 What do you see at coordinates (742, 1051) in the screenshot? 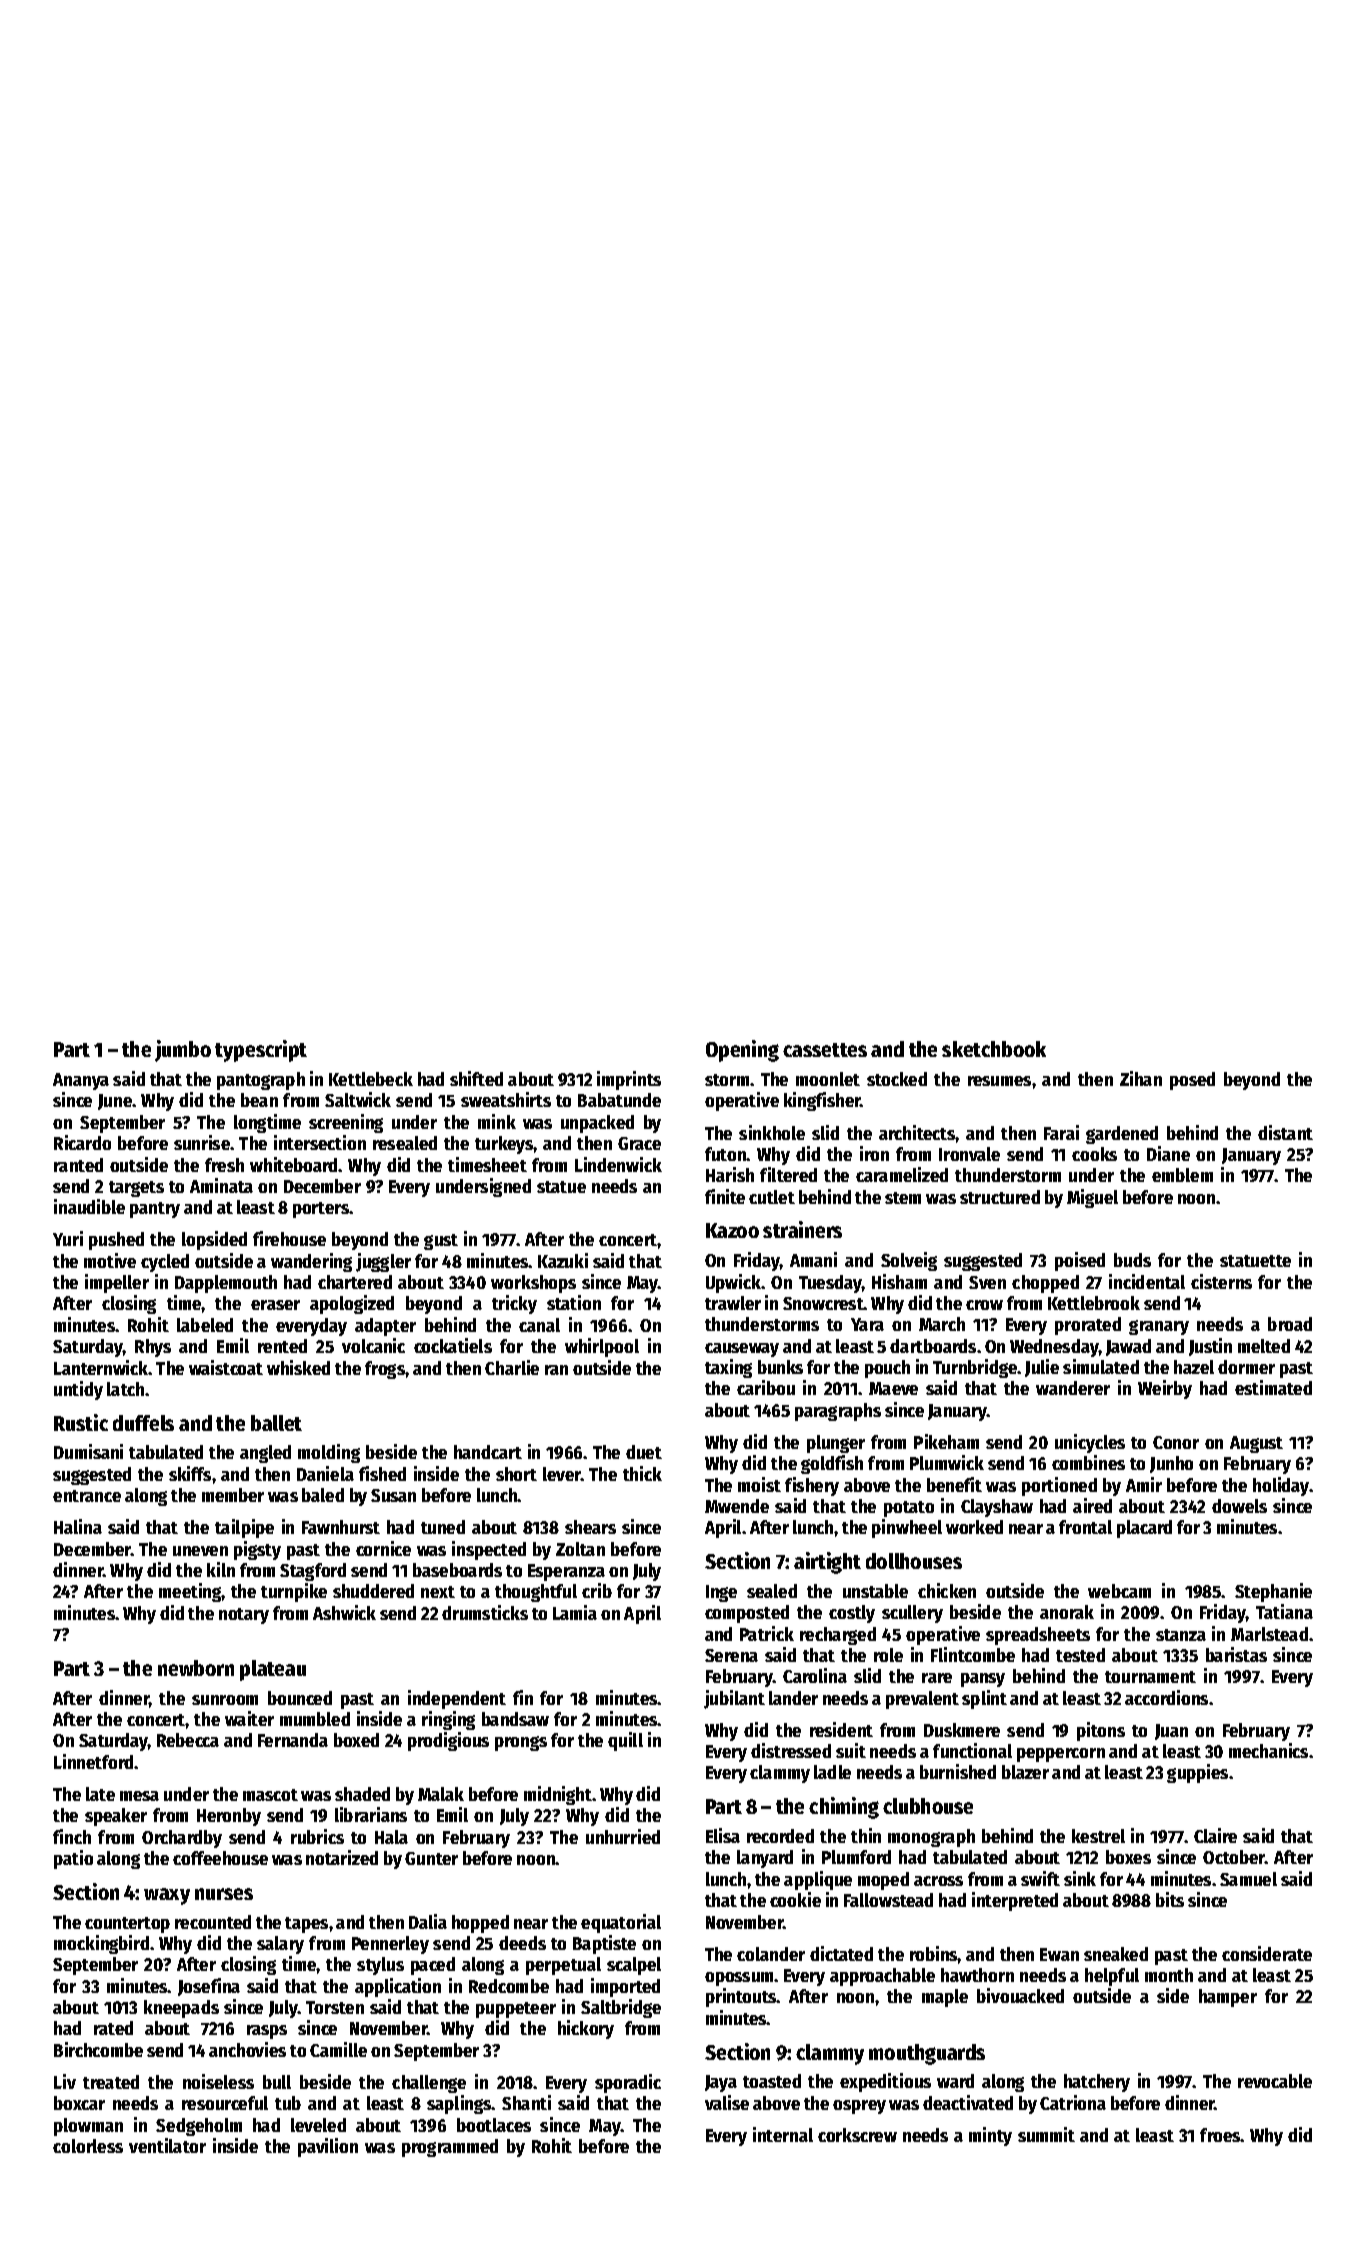
I see `Opening` at bounding box center [742, 1051].
